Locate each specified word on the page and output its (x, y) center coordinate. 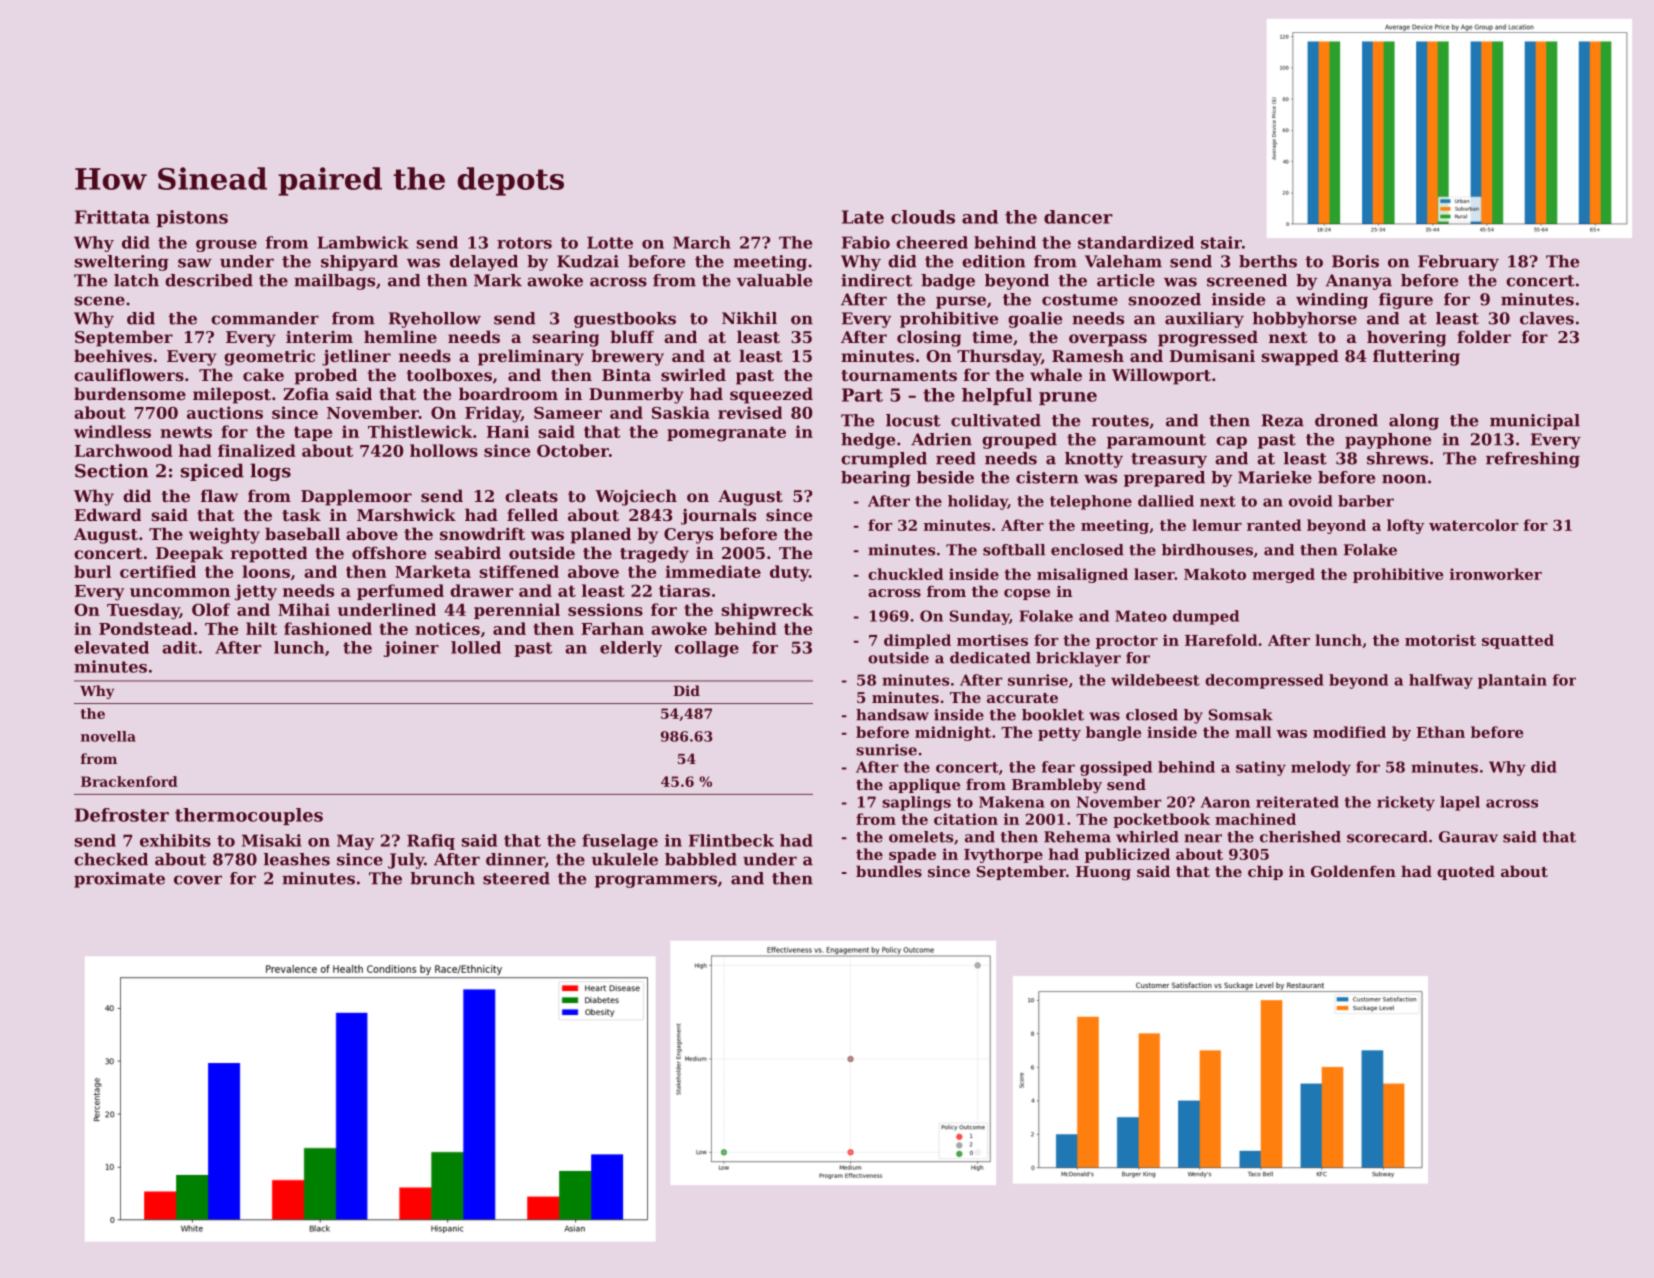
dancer (1078, 217)
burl (92, 571)
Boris (1355, 261)
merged (1283, 575)
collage (707, 649)
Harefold (1221, 640)
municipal (1535, 422)
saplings (916, 803)
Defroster (122, 815)
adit (179, 647)
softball (1014, 550)
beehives (113, 355)
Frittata (112, 217)
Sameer (568, 413)
